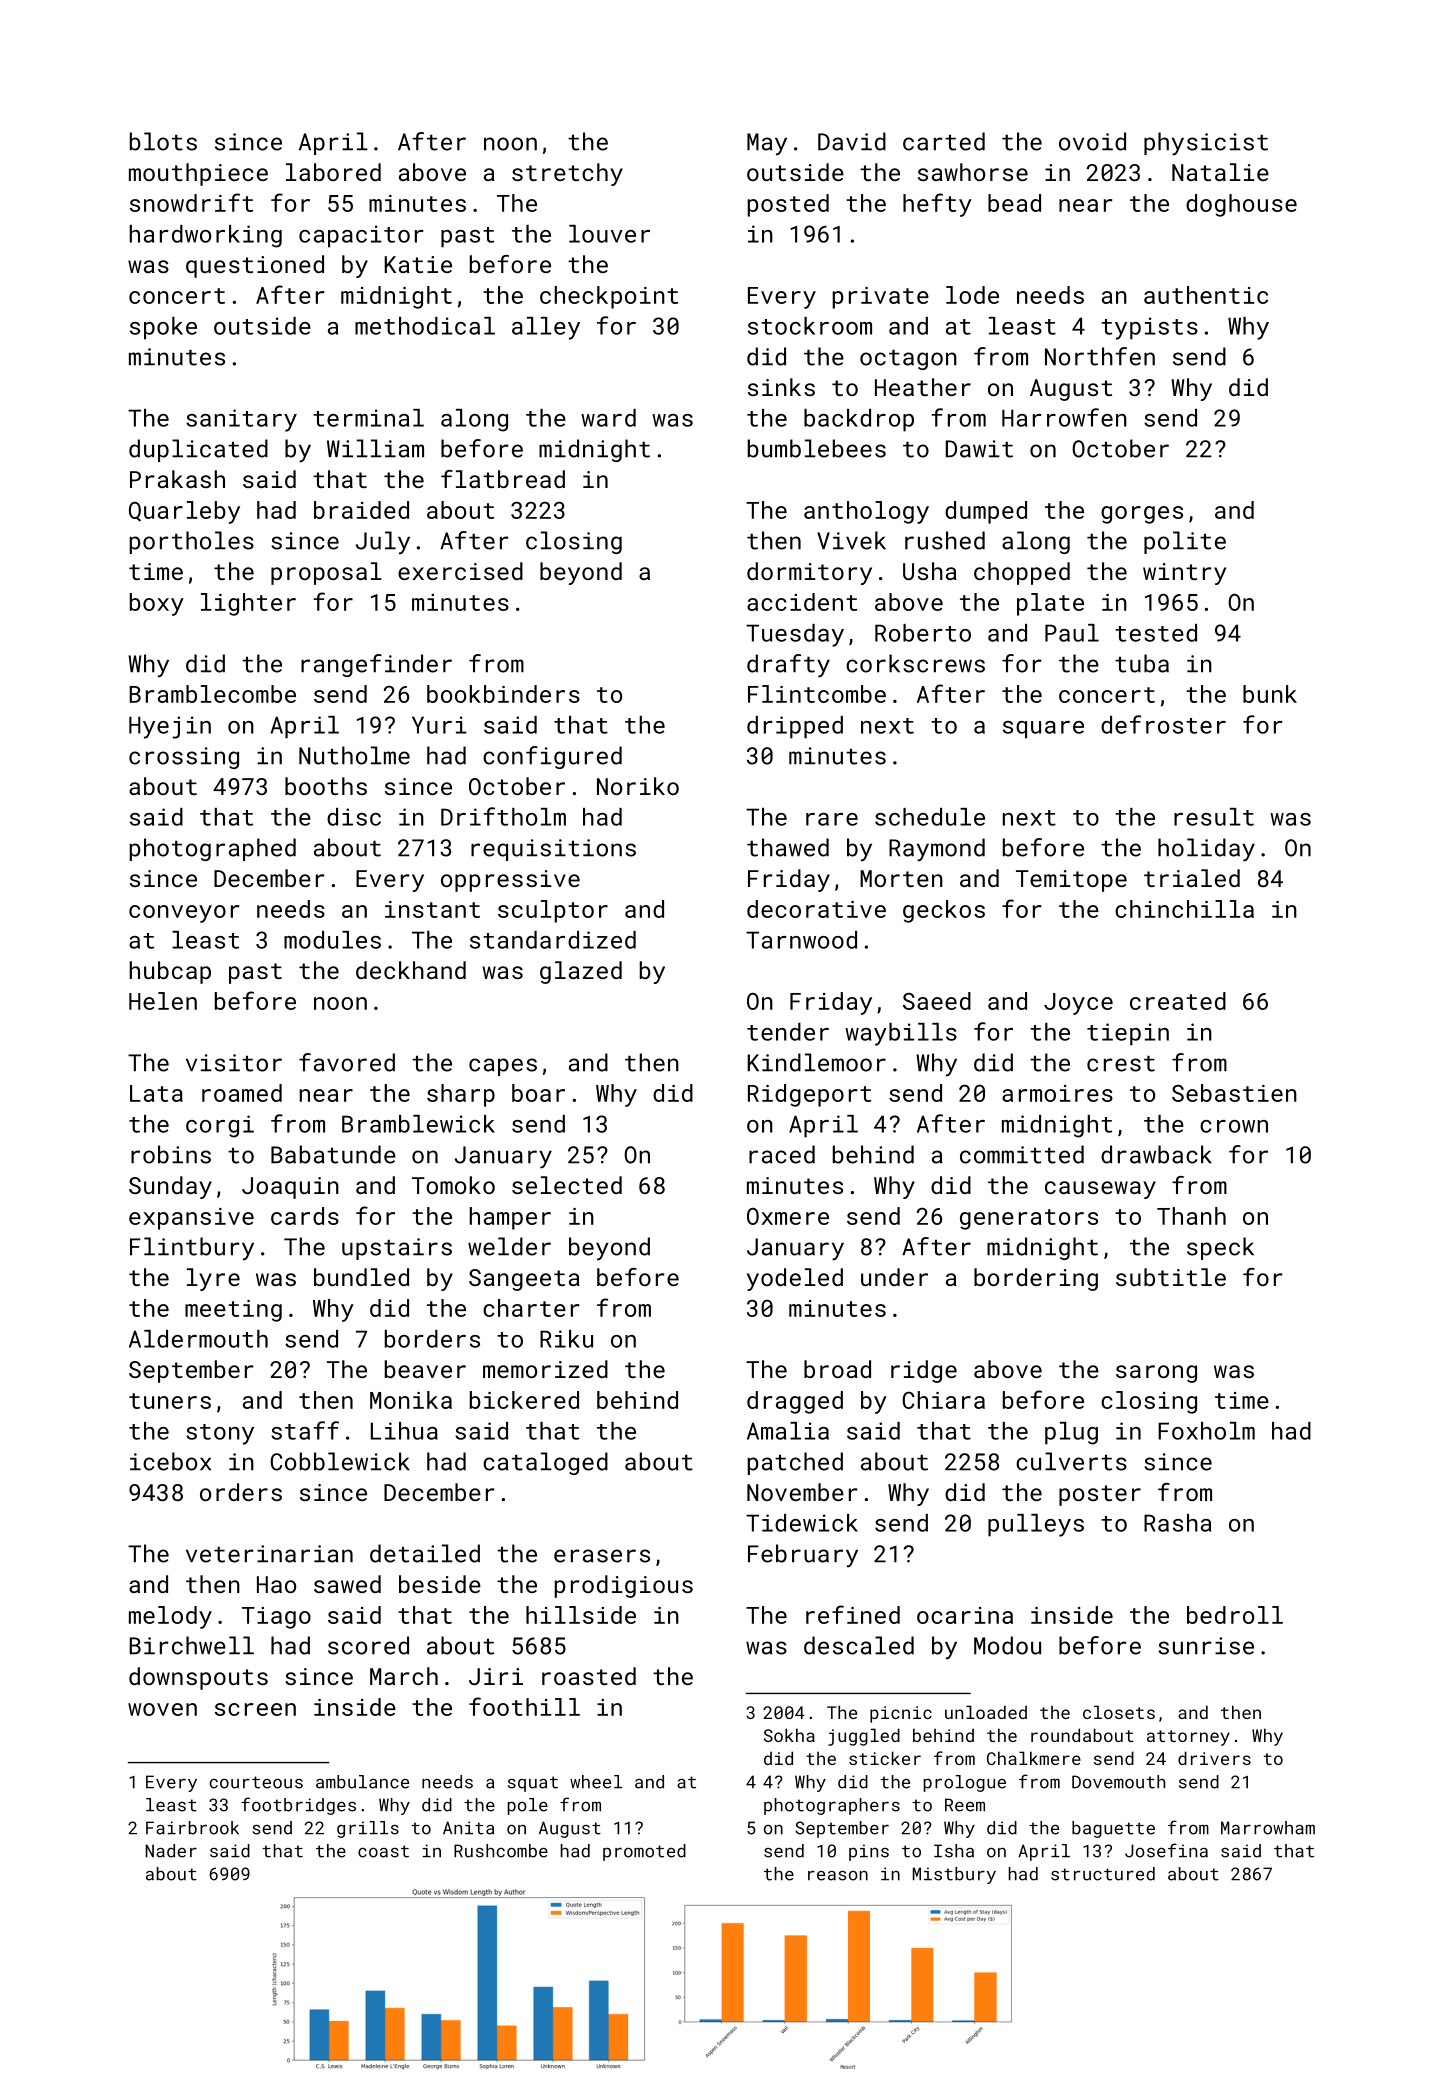 The height and width of the page is (2100, 1450). What do you see at coordinates (852, 141) in the page?
I see `David` at bounding box center [852, 141].
